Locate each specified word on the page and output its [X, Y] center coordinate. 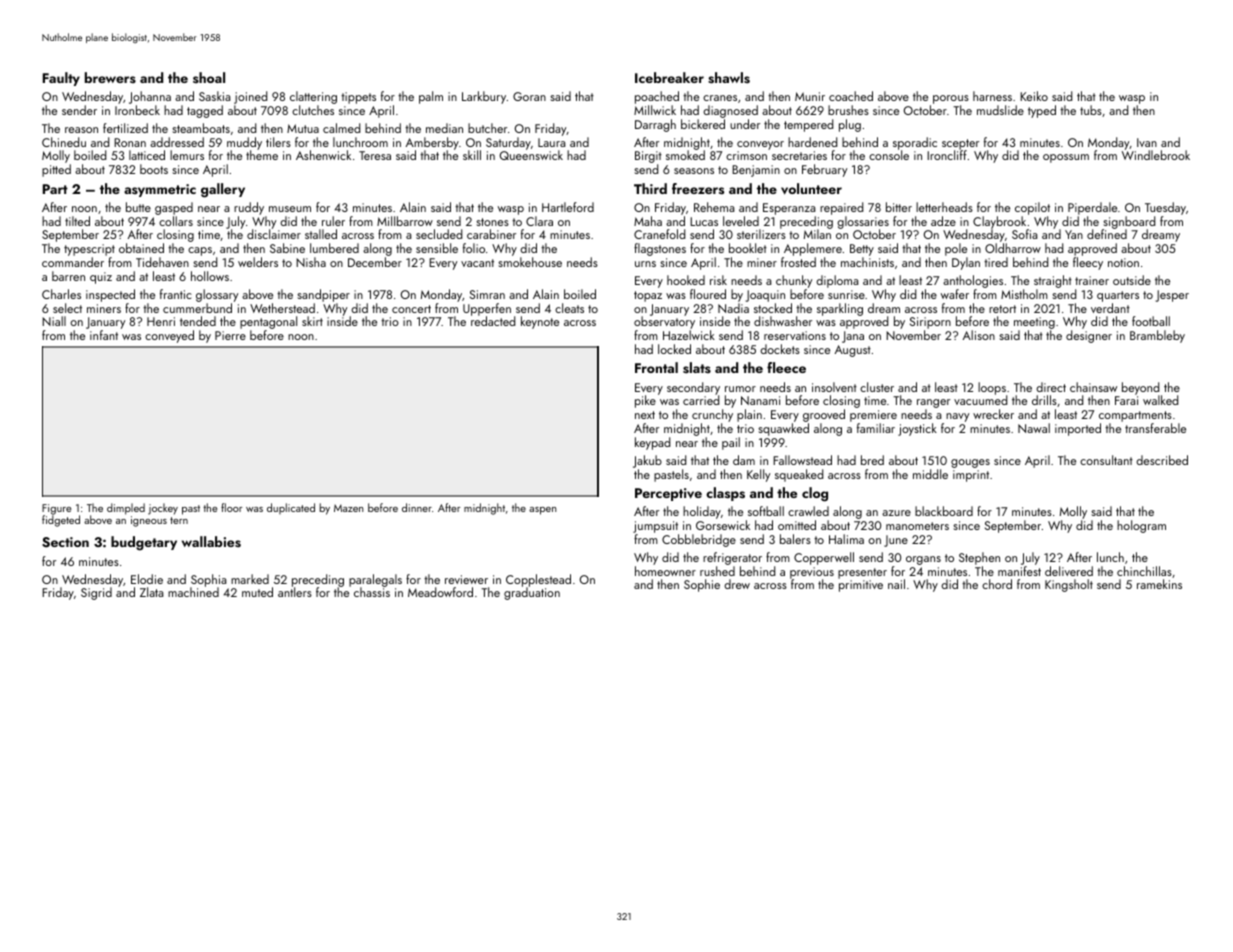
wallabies [211, 542]
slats [697, 368]
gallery [223, 190]
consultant [1106, 460]
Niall [54, 321]
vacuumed [980, 400]
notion [1123, 262]
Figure [56, 509]
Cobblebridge [699, 540]
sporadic [915, 144]
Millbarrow [405, 221]
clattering [313, 97]
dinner [417, 507]
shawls [729, 78]
